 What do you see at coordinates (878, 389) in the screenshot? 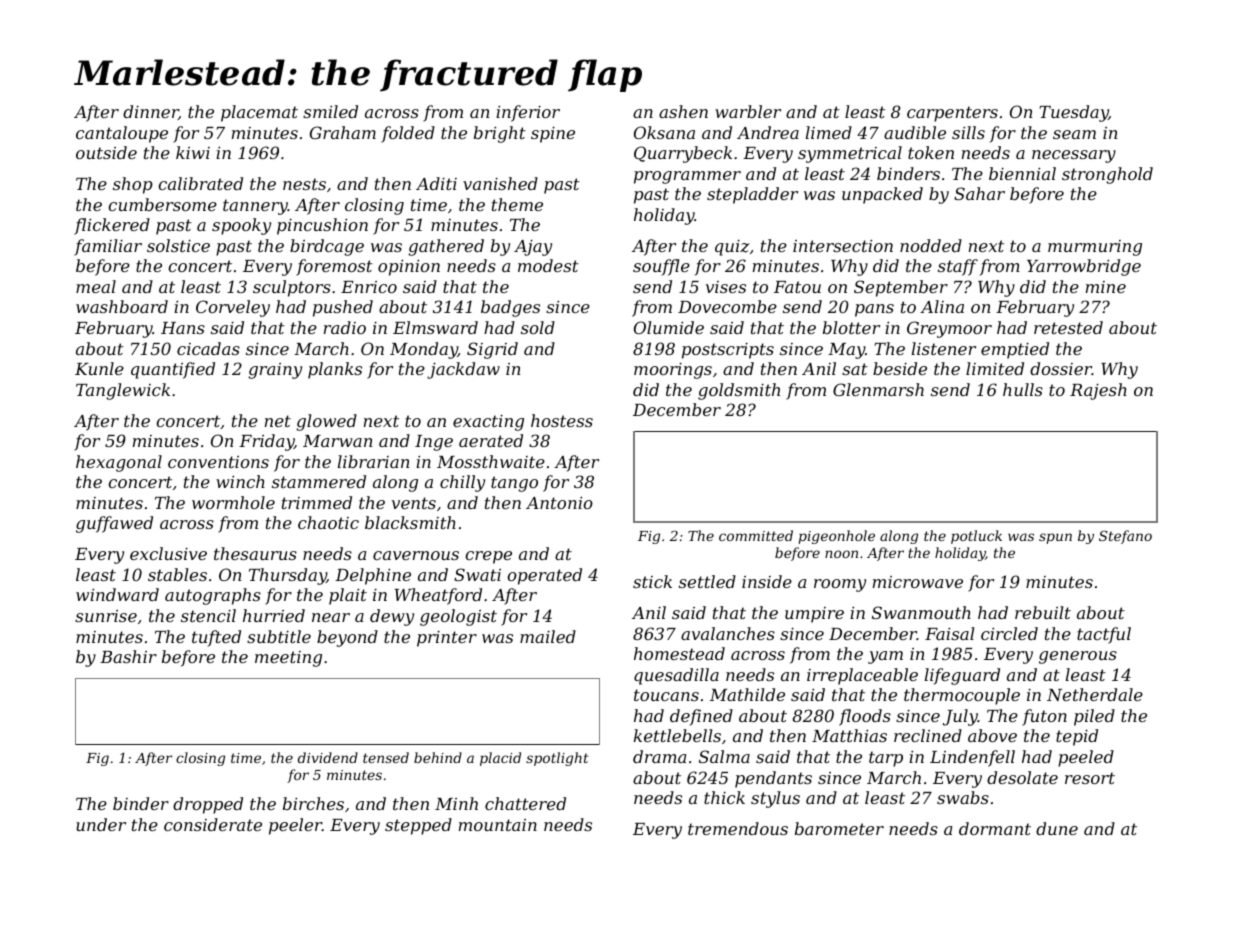
I see `Glenmarsh` at bounding box center [878, 389].
